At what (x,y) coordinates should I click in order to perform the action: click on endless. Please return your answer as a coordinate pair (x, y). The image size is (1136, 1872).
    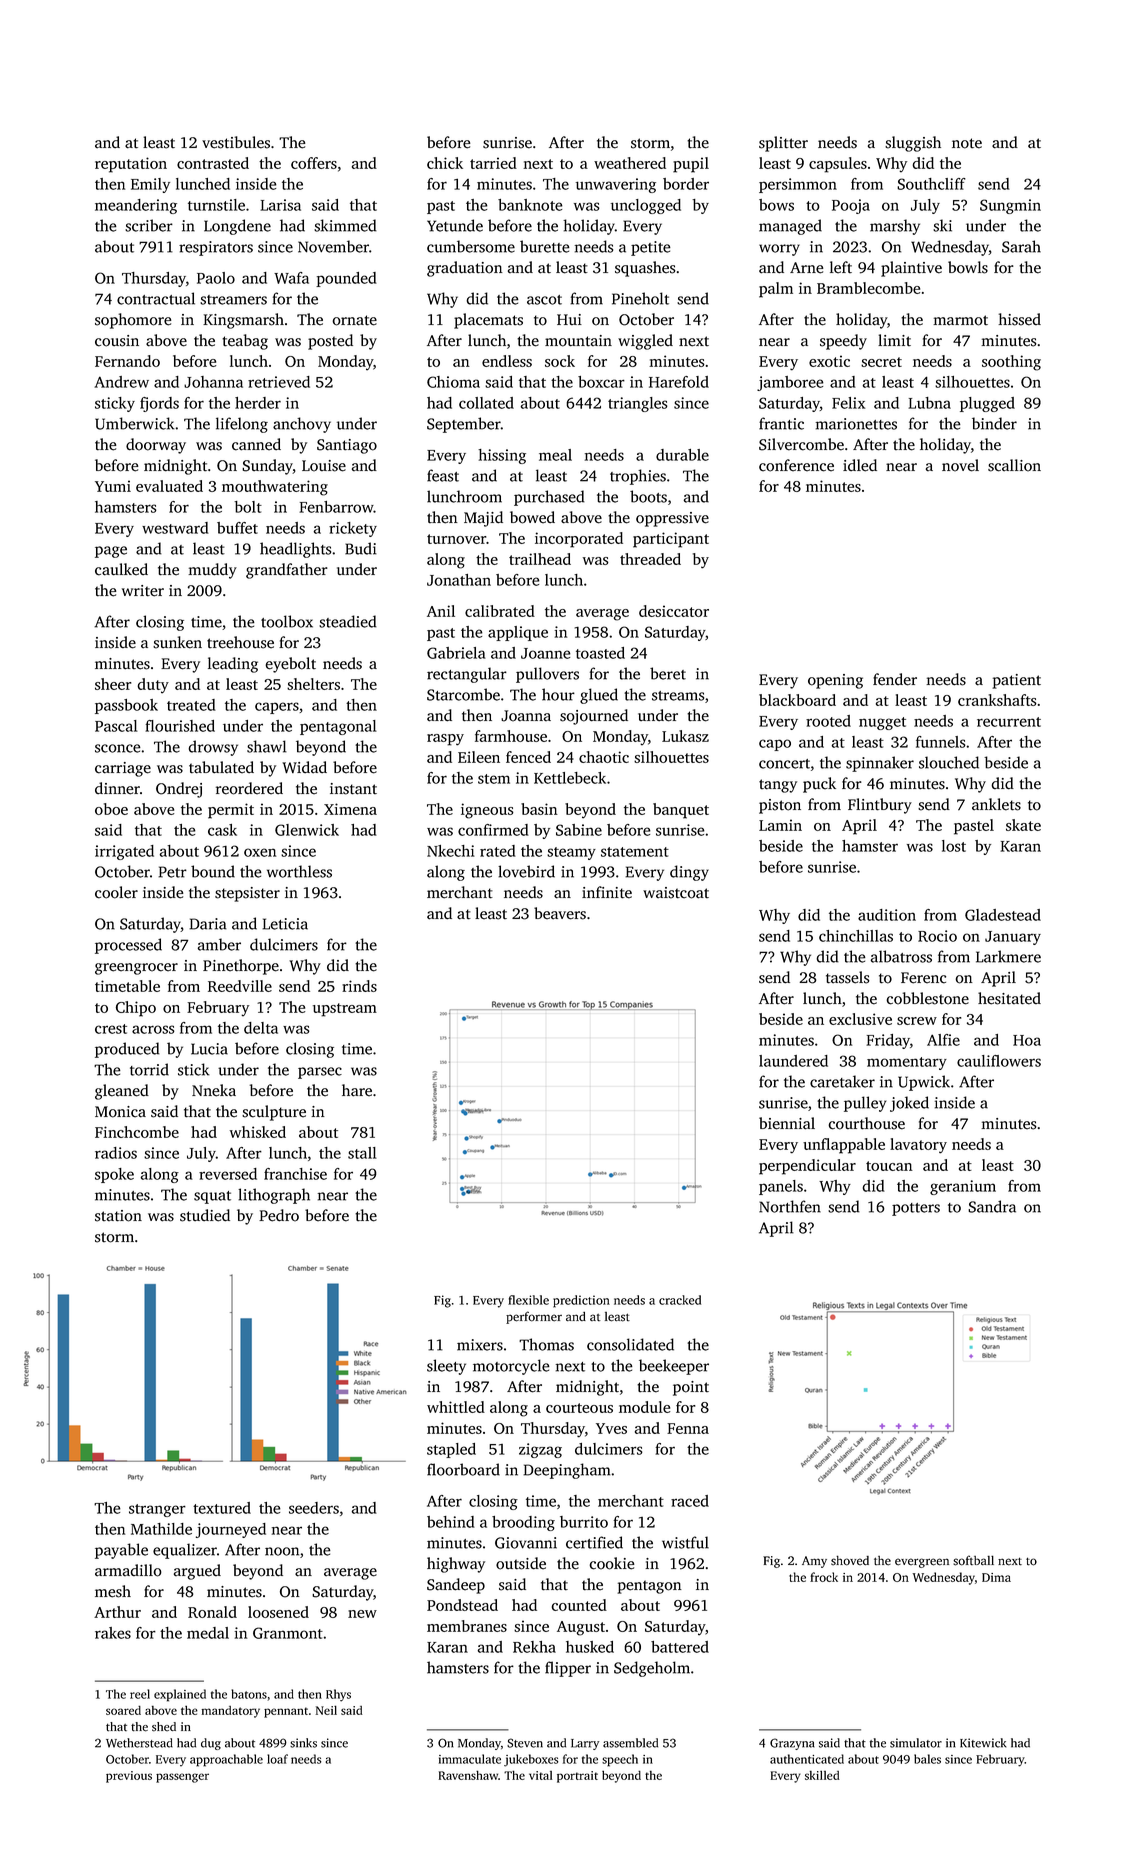
    Looking at the image, I should click on (507, 361).
